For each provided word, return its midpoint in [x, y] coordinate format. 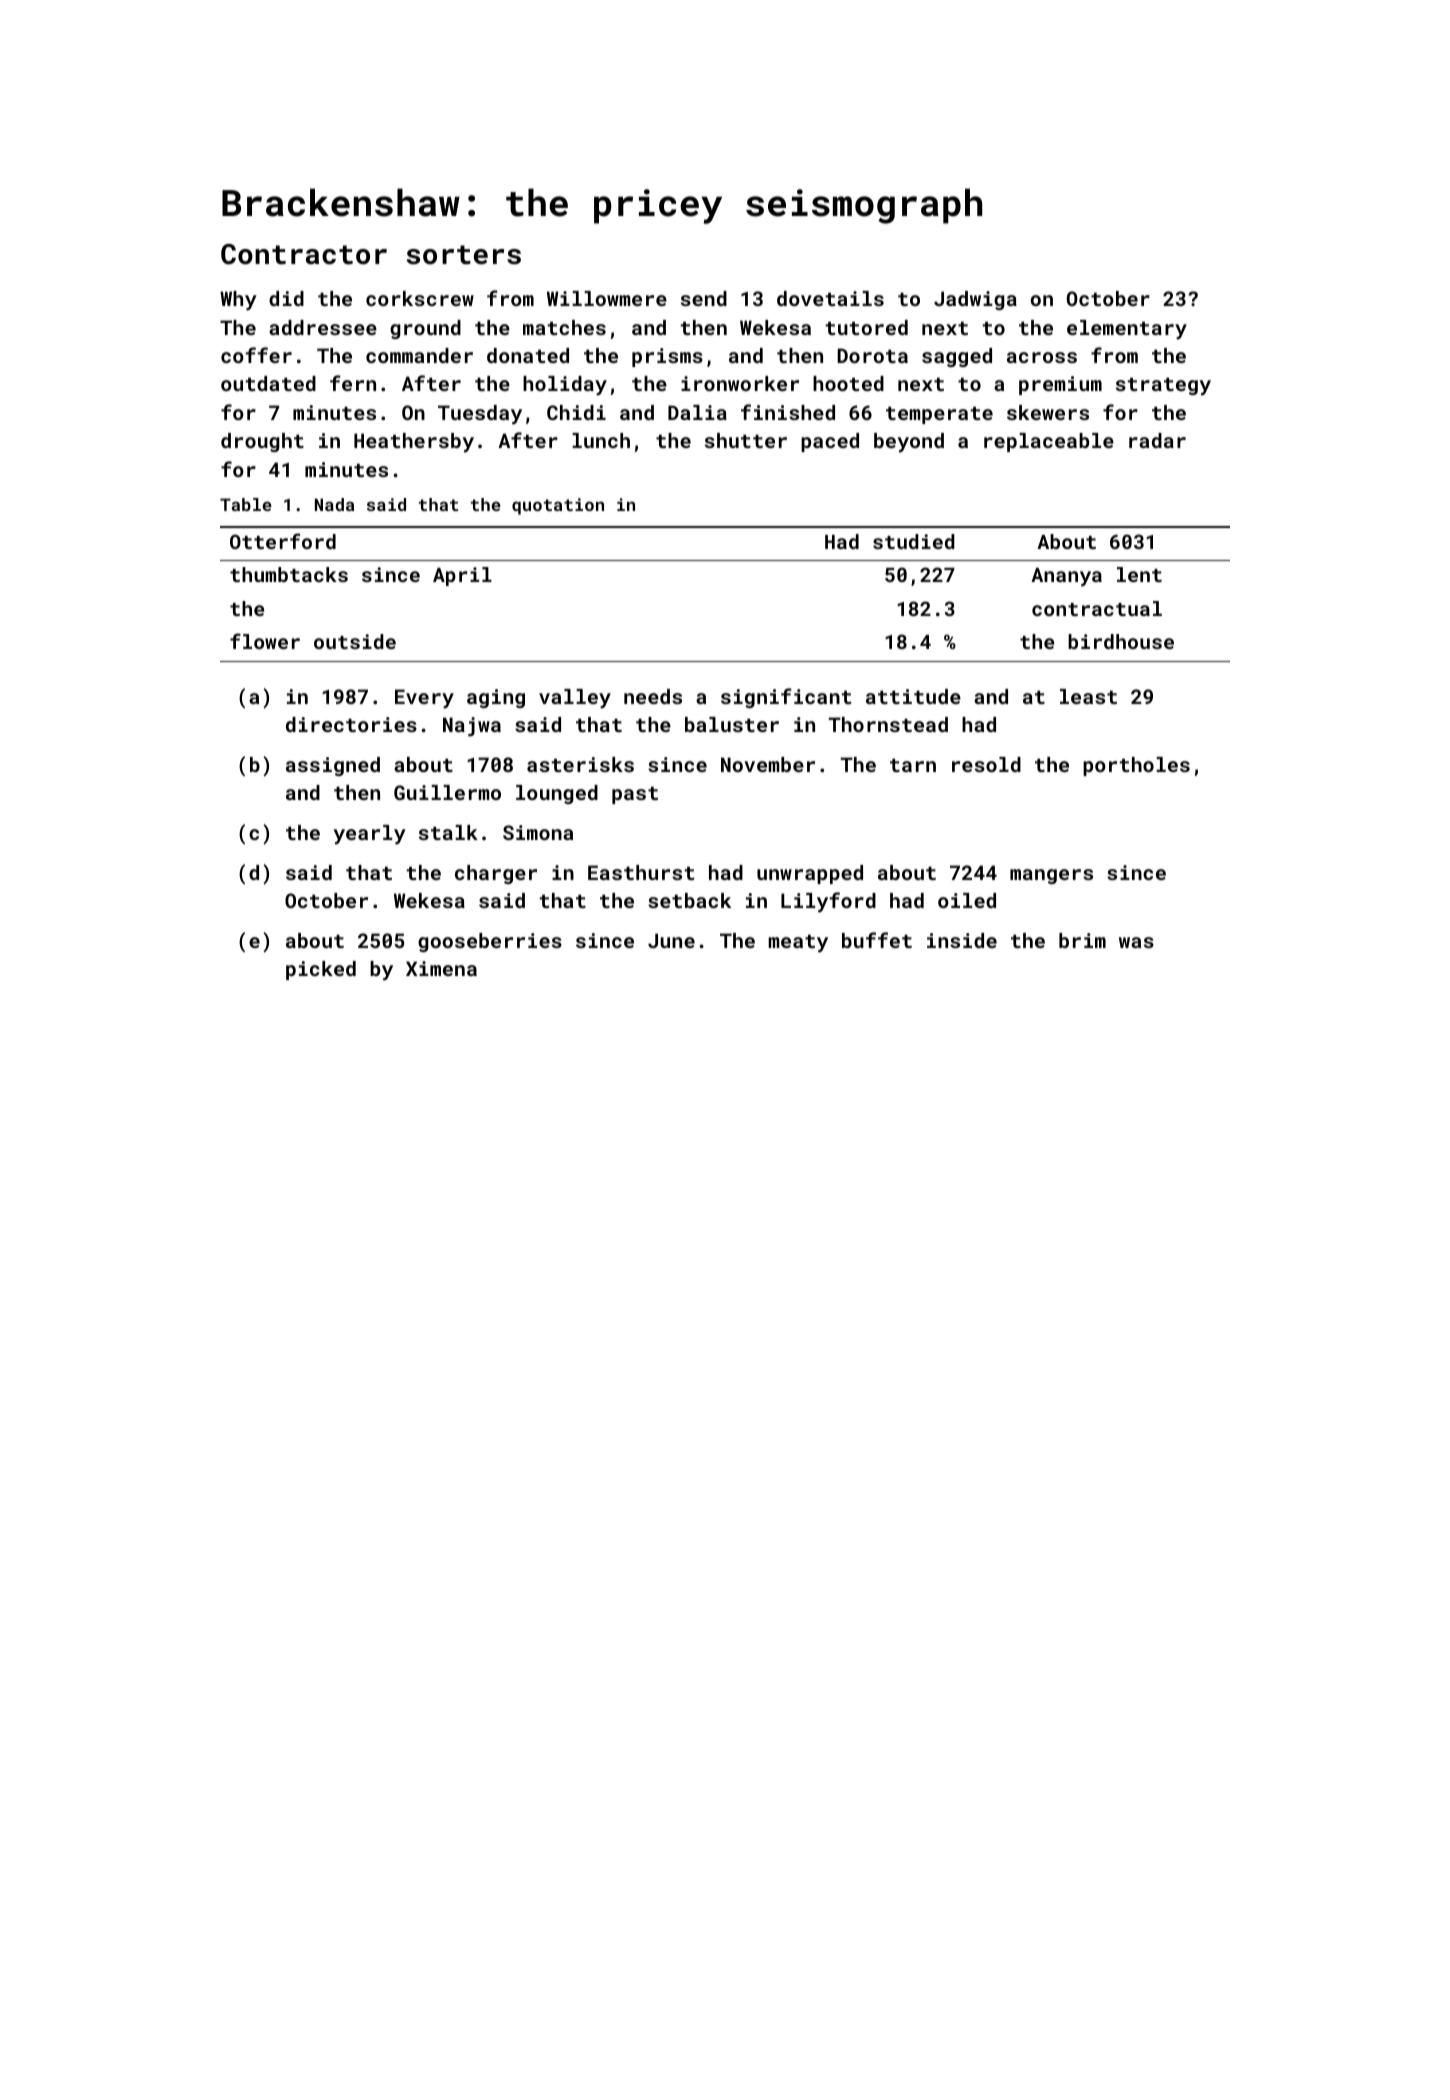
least [1088, 696]
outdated [268, 383]
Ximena [441, 968]
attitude [913, 696]
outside [355, 641]
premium [1060, 385]
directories [351, 724]
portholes [1136, 766]
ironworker [740, 383]
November [768, 764]
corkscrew [420, 298]
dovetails [830, 298]
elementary [1127, 330]
